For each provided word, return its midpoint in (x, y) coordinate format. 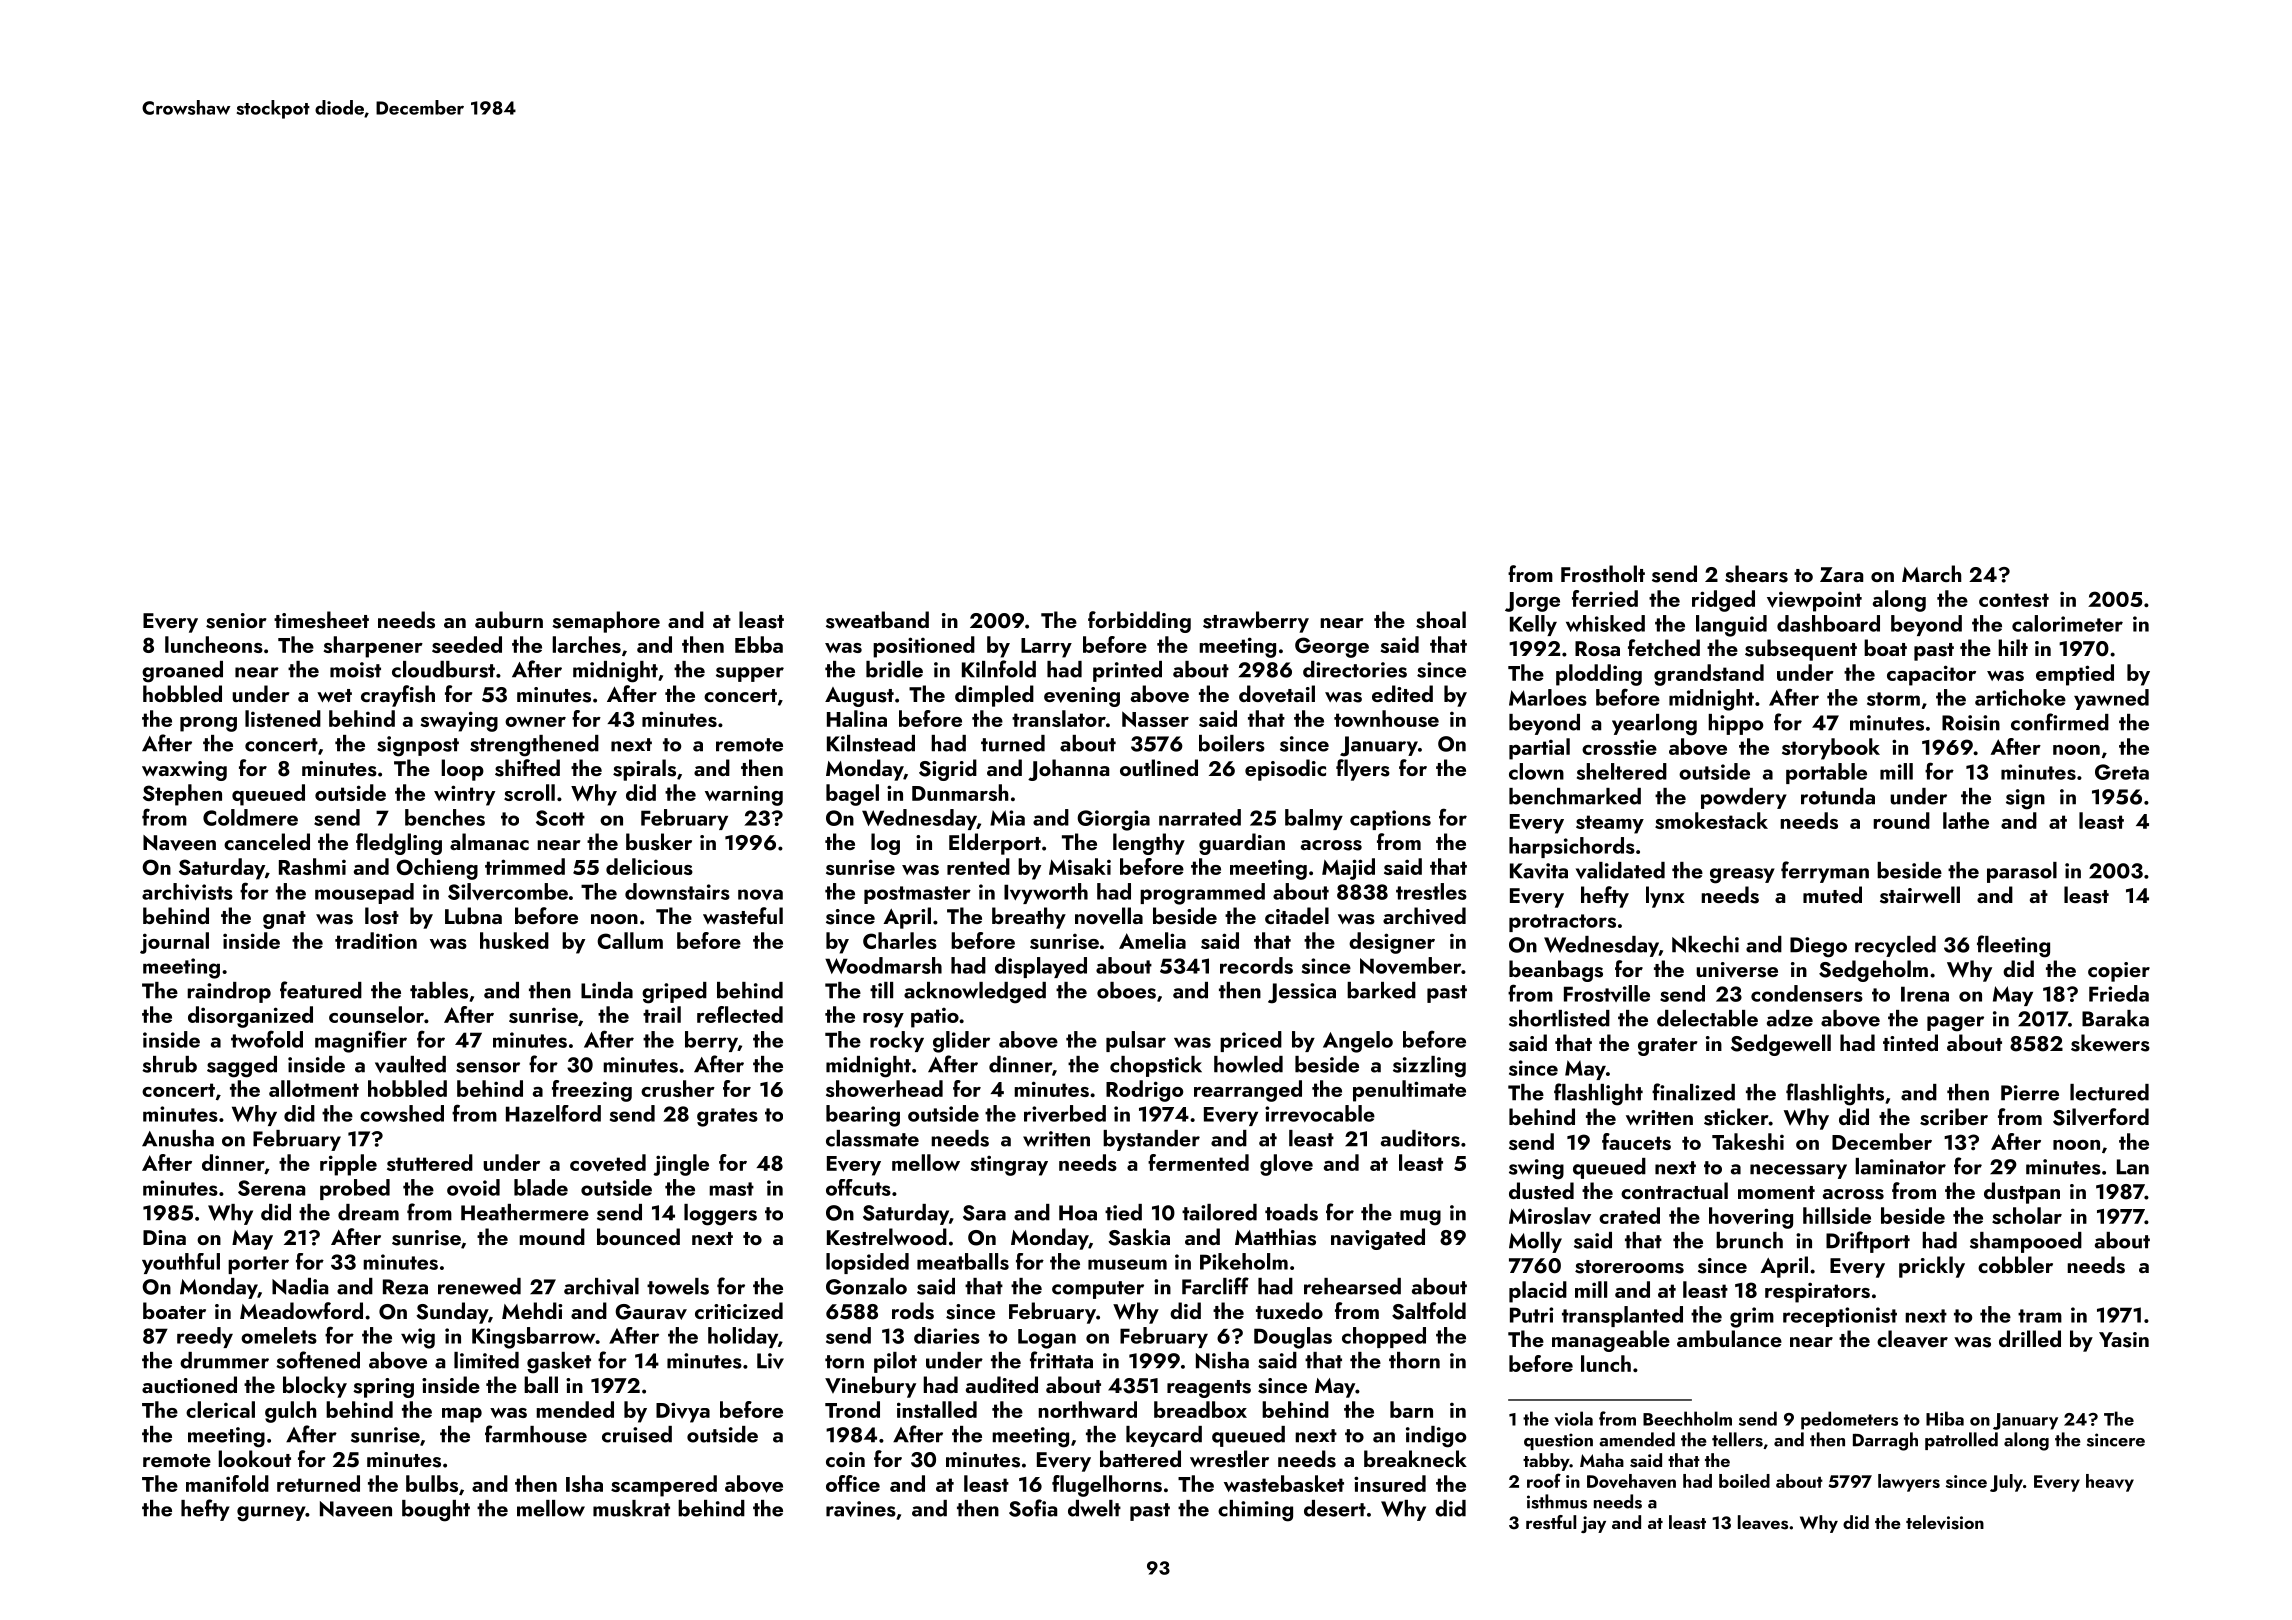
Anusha (178, 1138)
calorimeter (2067, 623)
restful (1551, 1522)
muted (1832, 894)
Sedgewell (1781, 1045)
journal (174, 943)
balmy (1314, 819)
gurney (271, 1514)
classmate (872, 1138)
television (1945, 1522)
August (859, 697)
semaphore (606, 622)
